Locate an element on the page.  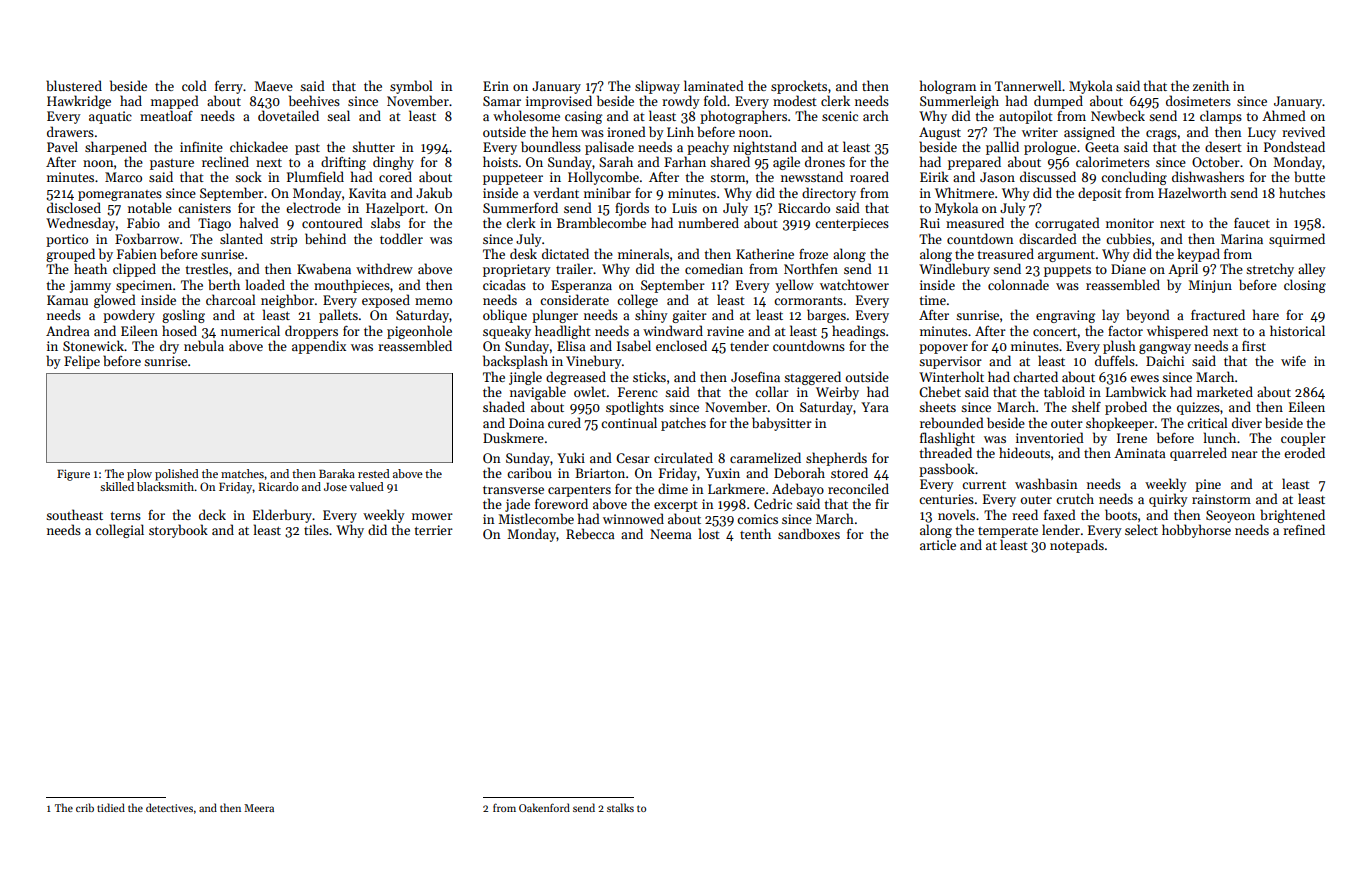
article is located at coordinates (938, 544).
